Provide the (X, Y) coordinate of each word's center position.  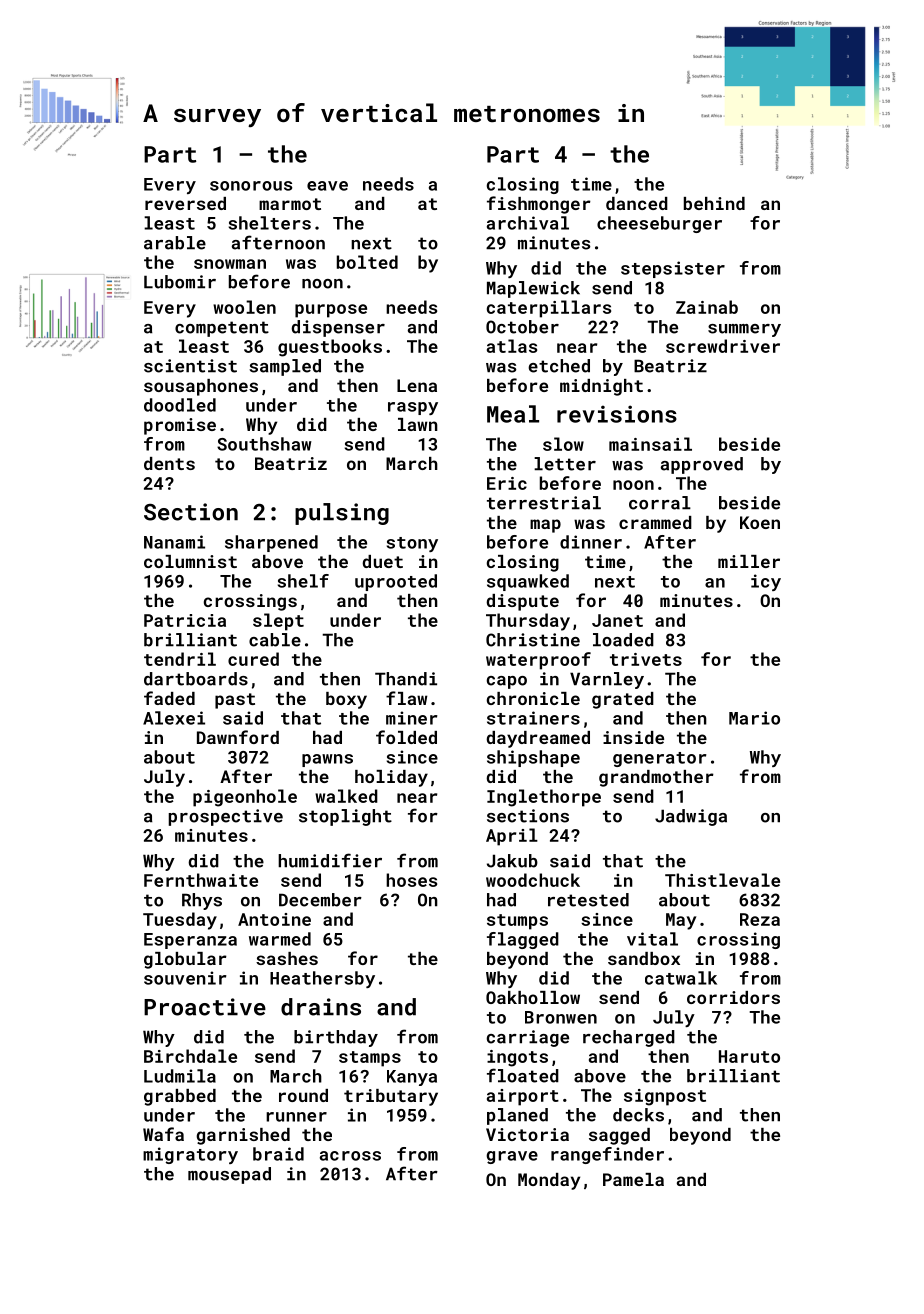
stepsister (673, 269)
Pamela (633, 1179)
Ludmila (180, 1076)
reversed (185, 203)
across (350, 1156)
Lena (417, 385)
